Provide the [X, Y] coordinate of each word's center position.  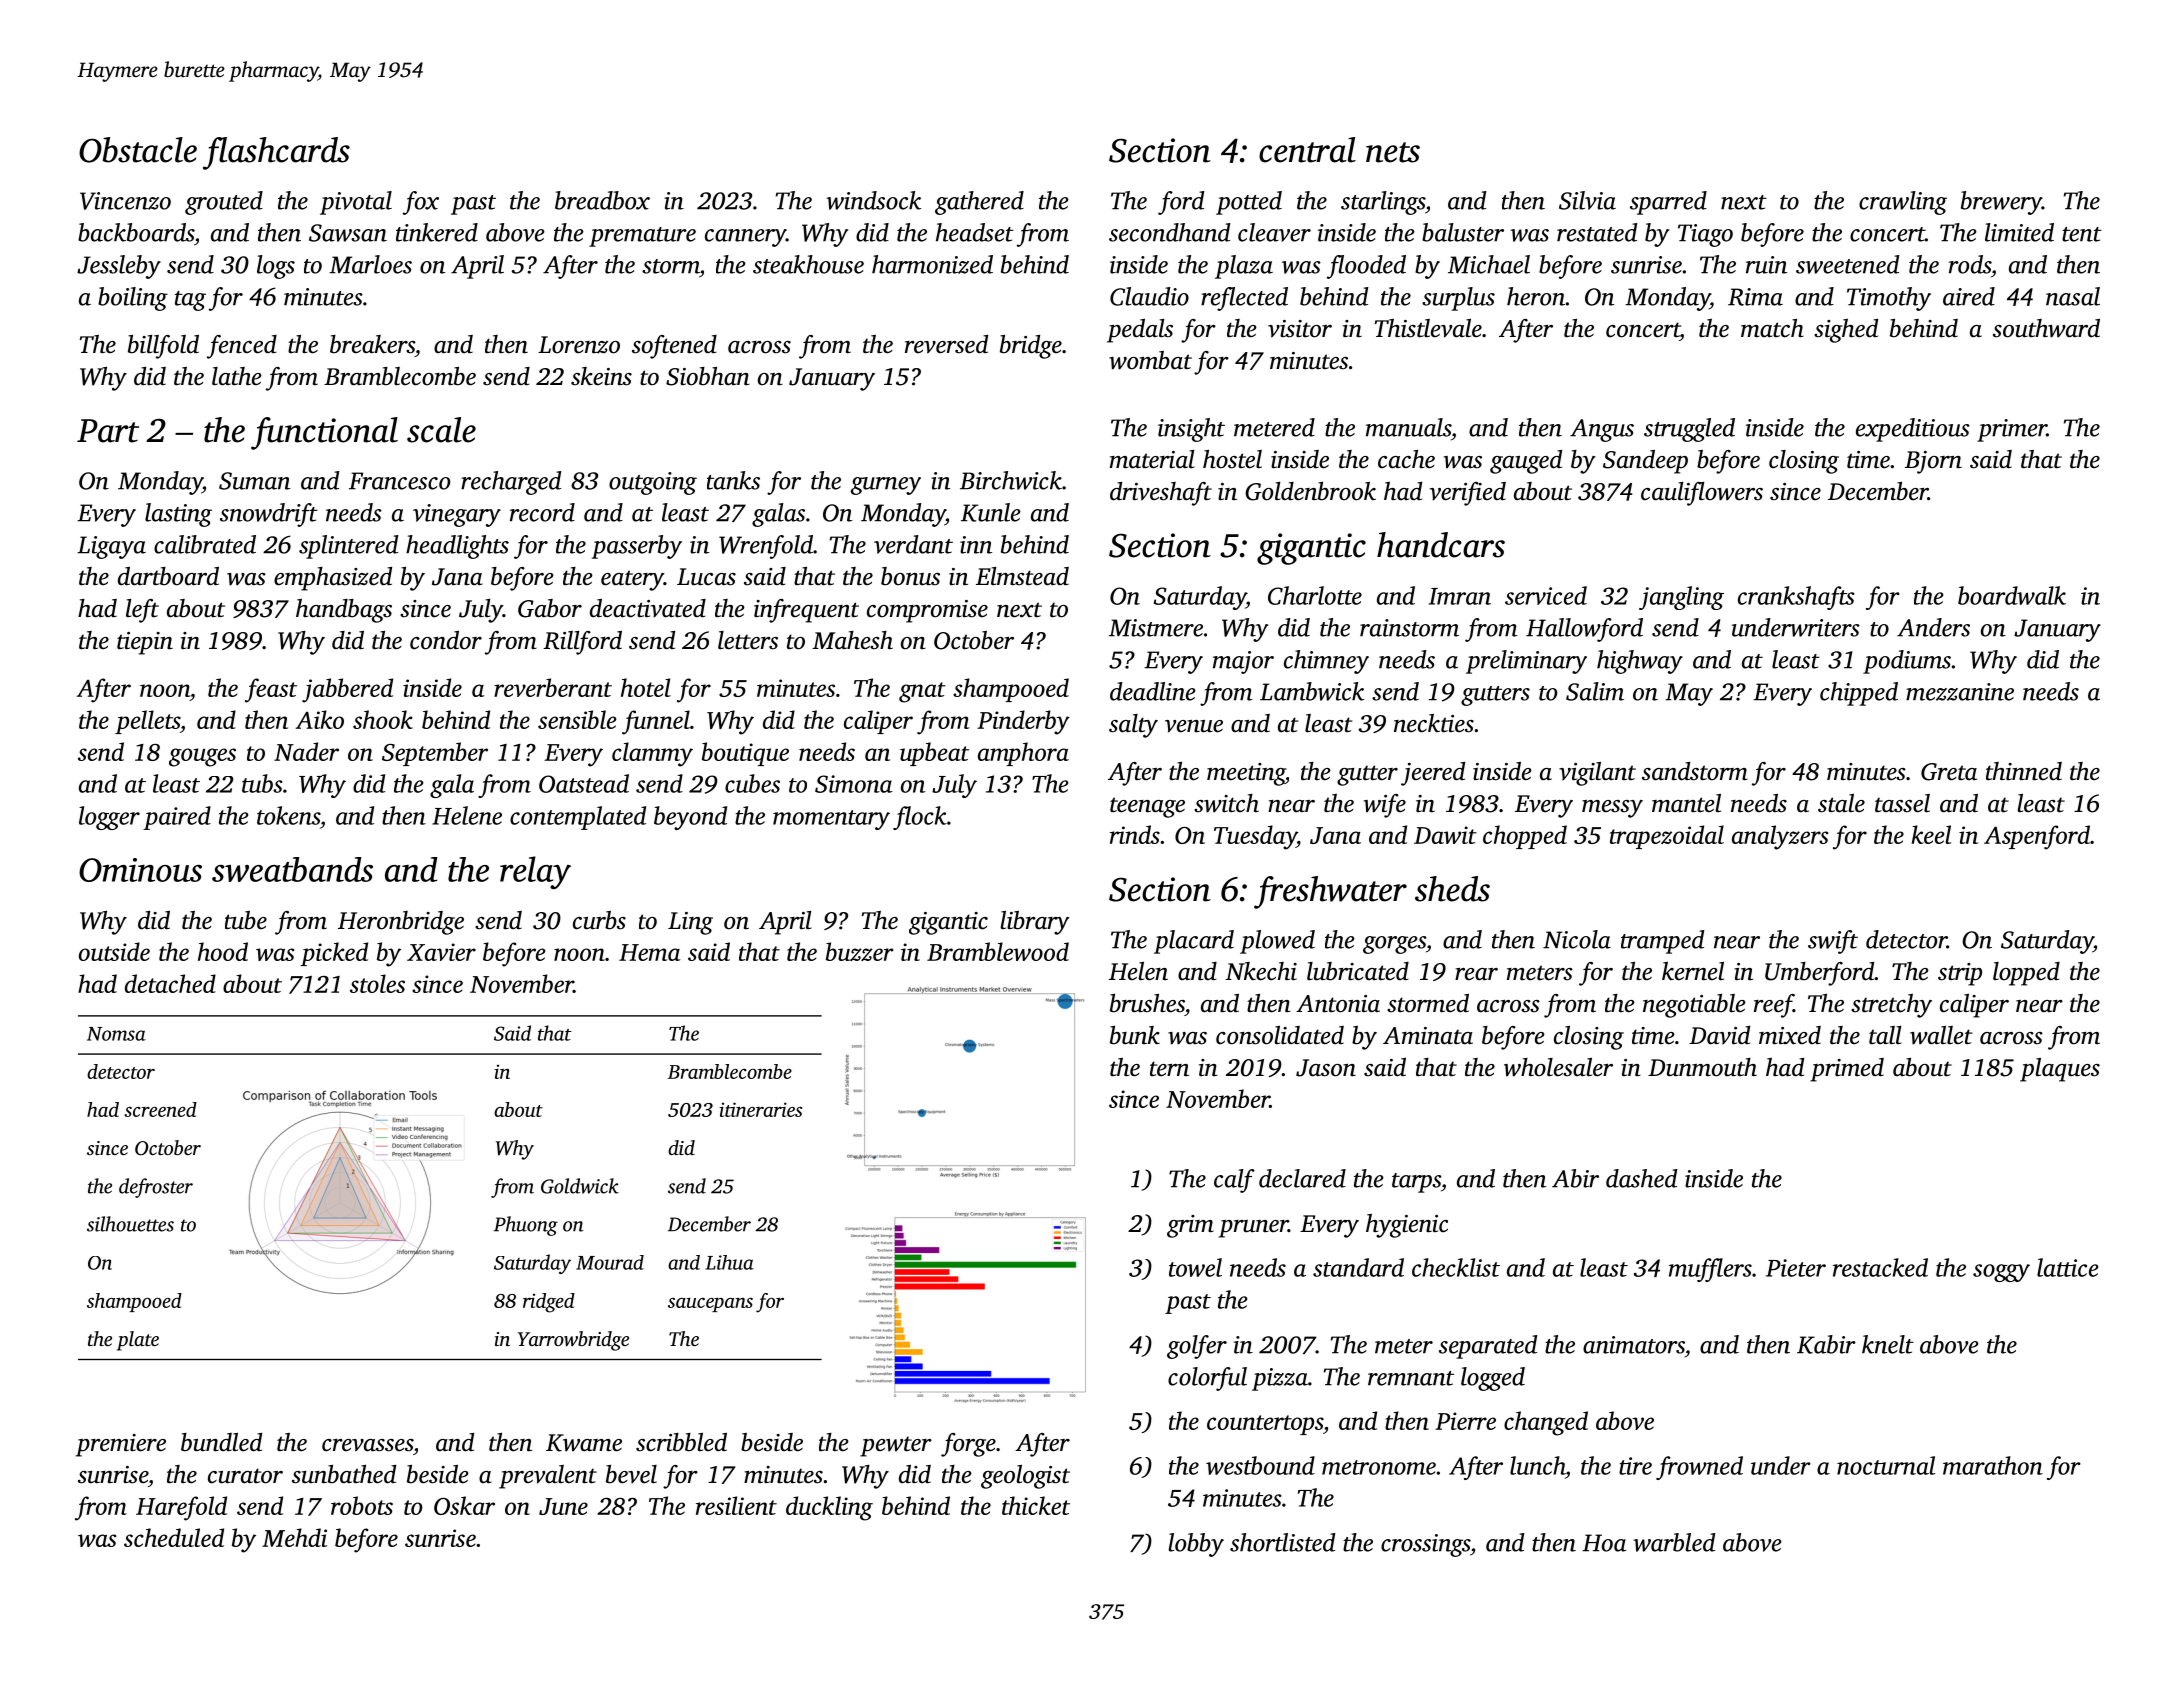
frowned [1699, 1468]
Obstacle [138, 150]
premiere [121, 1445]
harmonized [932, 264]
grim [1190, 1226]
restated [1597, 232]
